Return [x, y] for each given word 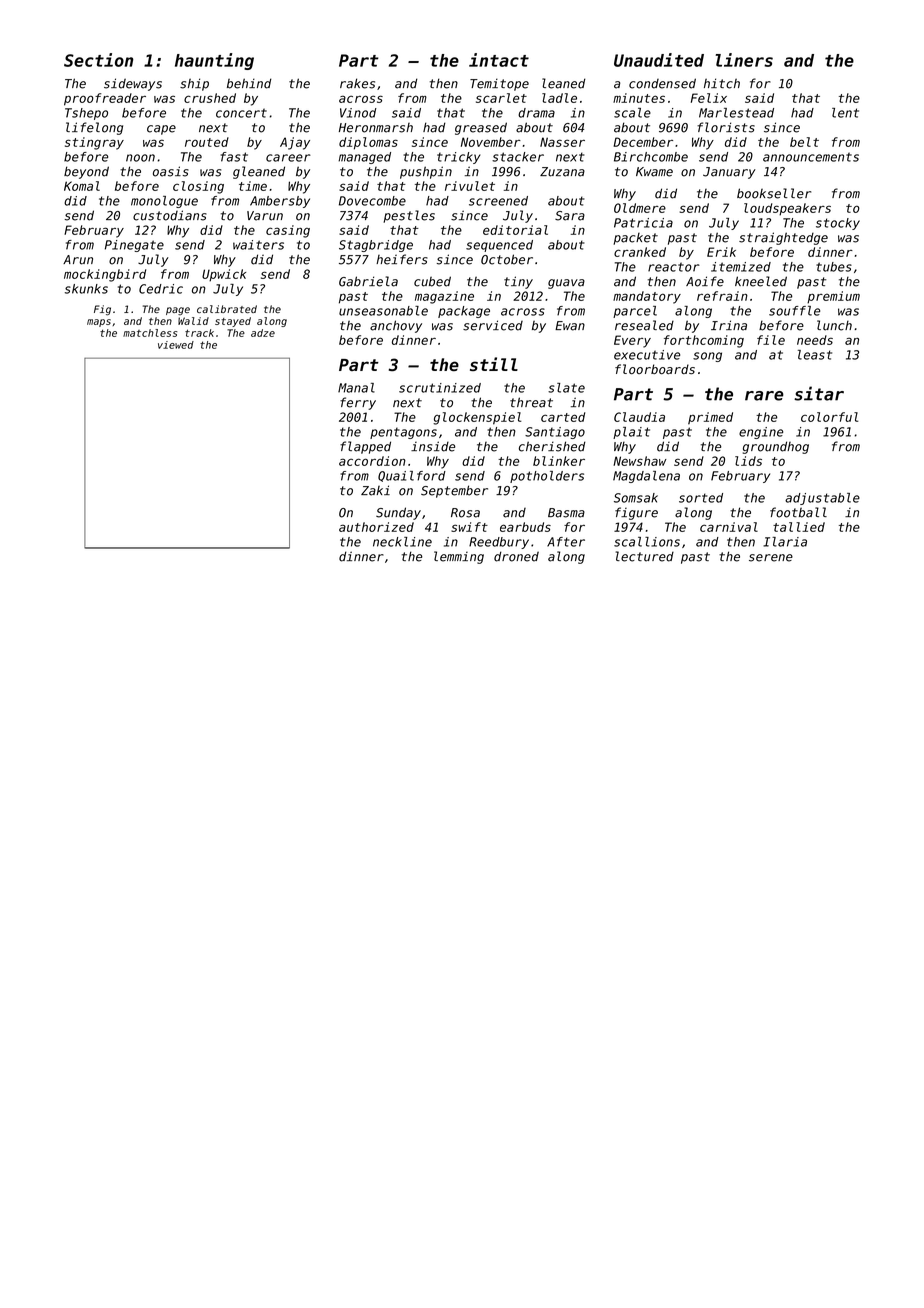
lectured [645, 556]
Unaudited [659, 60]
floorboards [655, 369]
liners [744, 60]
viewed [176, 345]
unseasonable [383, 311]
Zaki [375, 490]
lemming [459, 557]
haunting [214, 61]
